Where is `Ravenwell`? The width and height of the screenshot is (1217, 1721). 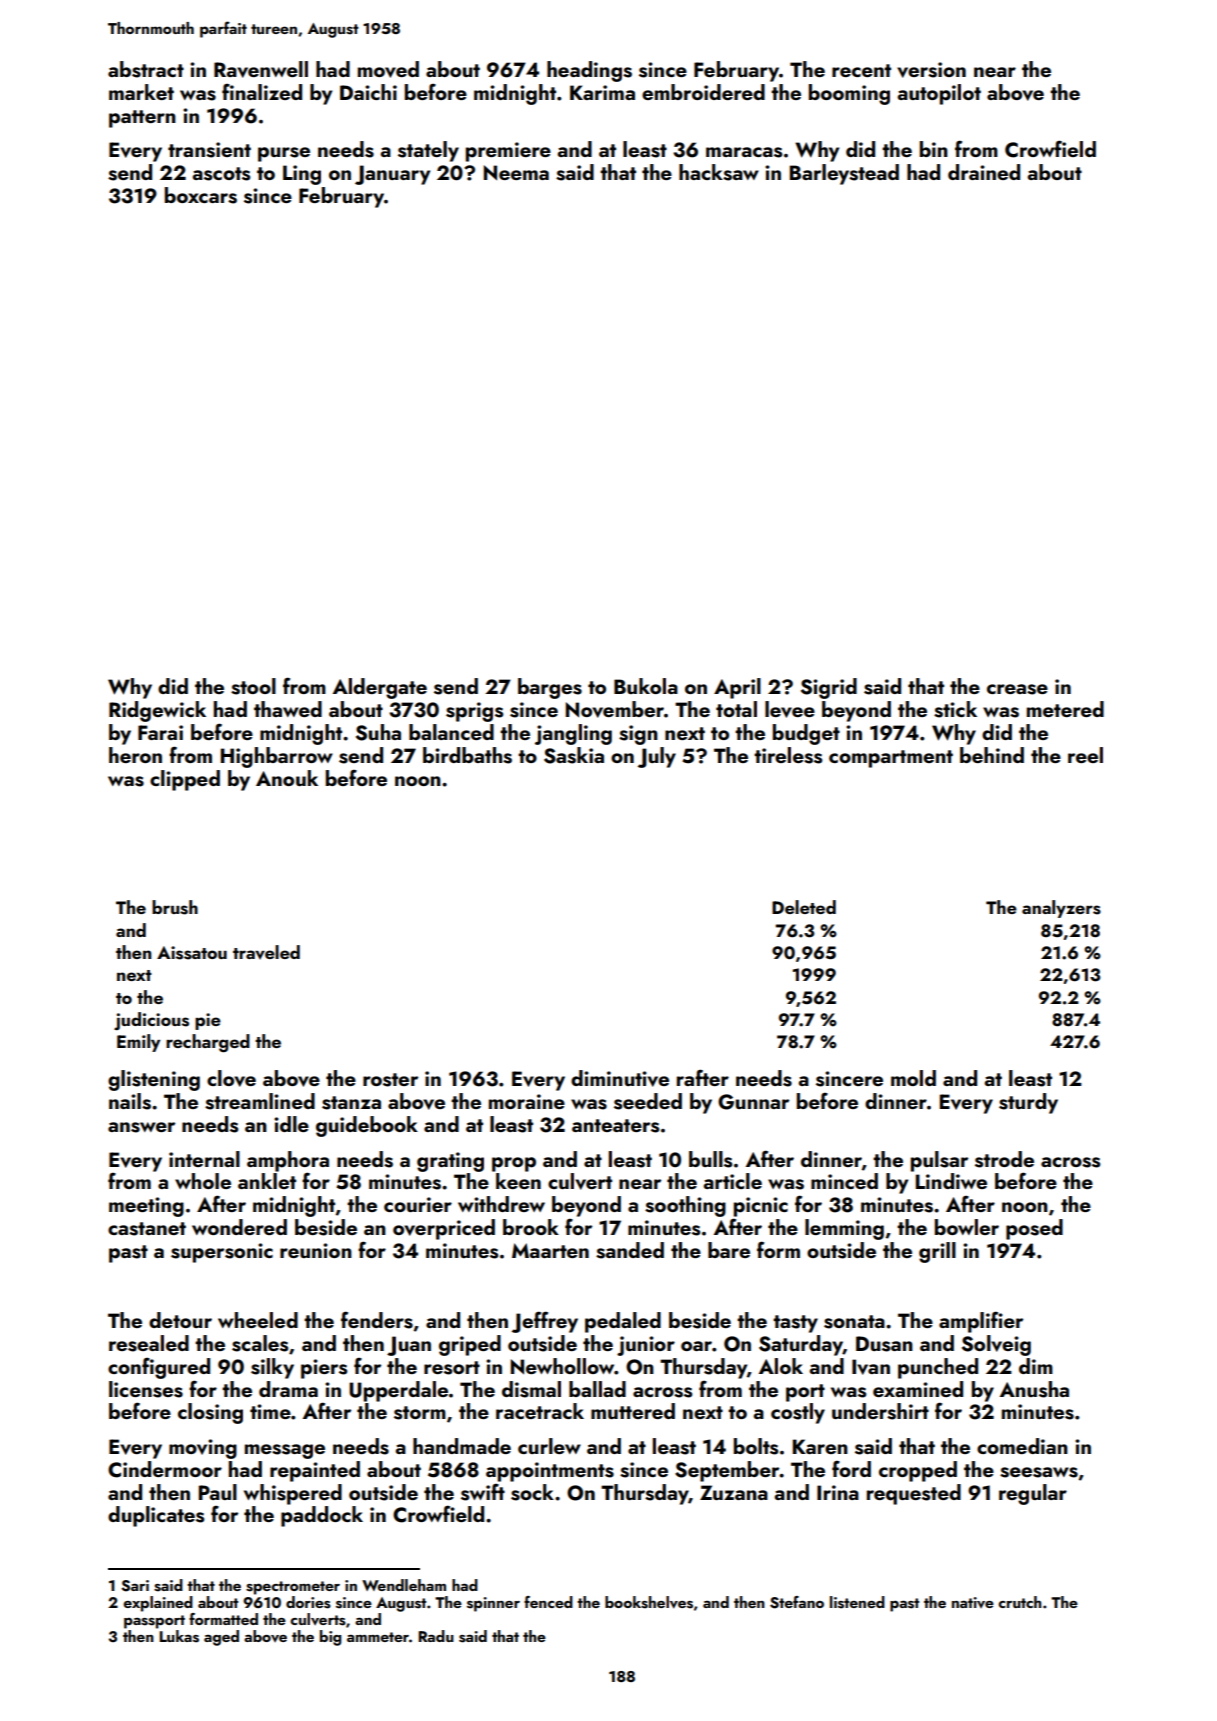 Ravenwell is located at coordinates (261, 69).
